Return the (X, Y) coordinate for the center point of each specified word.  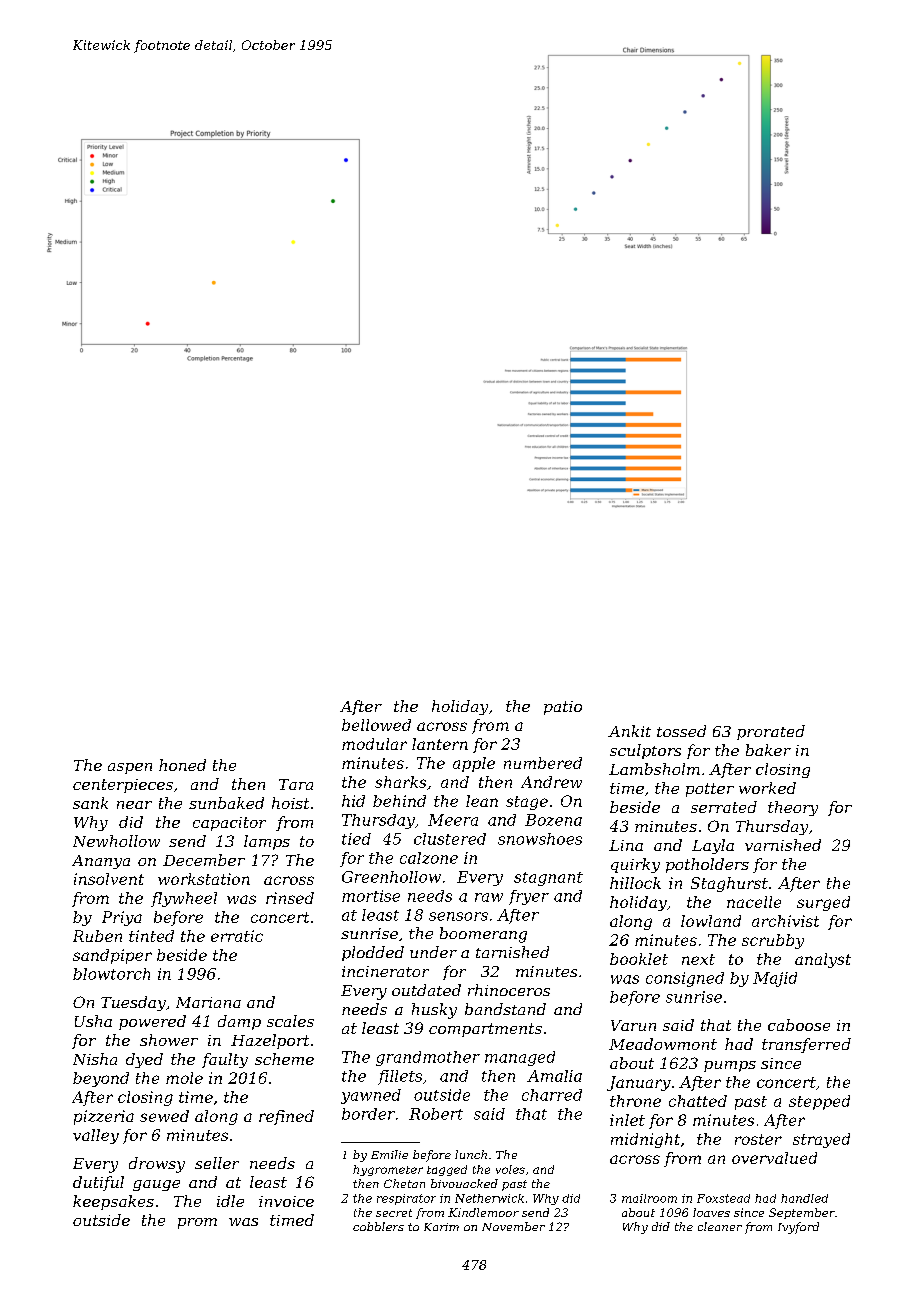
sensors (458, 916)
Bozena (553, 820)
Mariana (208, 1002)
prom (197, 1223)
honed (182, 765)
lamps (267, 842)
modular (374, 744)
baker (768, 750)
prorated (771, 732)
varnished (783, 845)
